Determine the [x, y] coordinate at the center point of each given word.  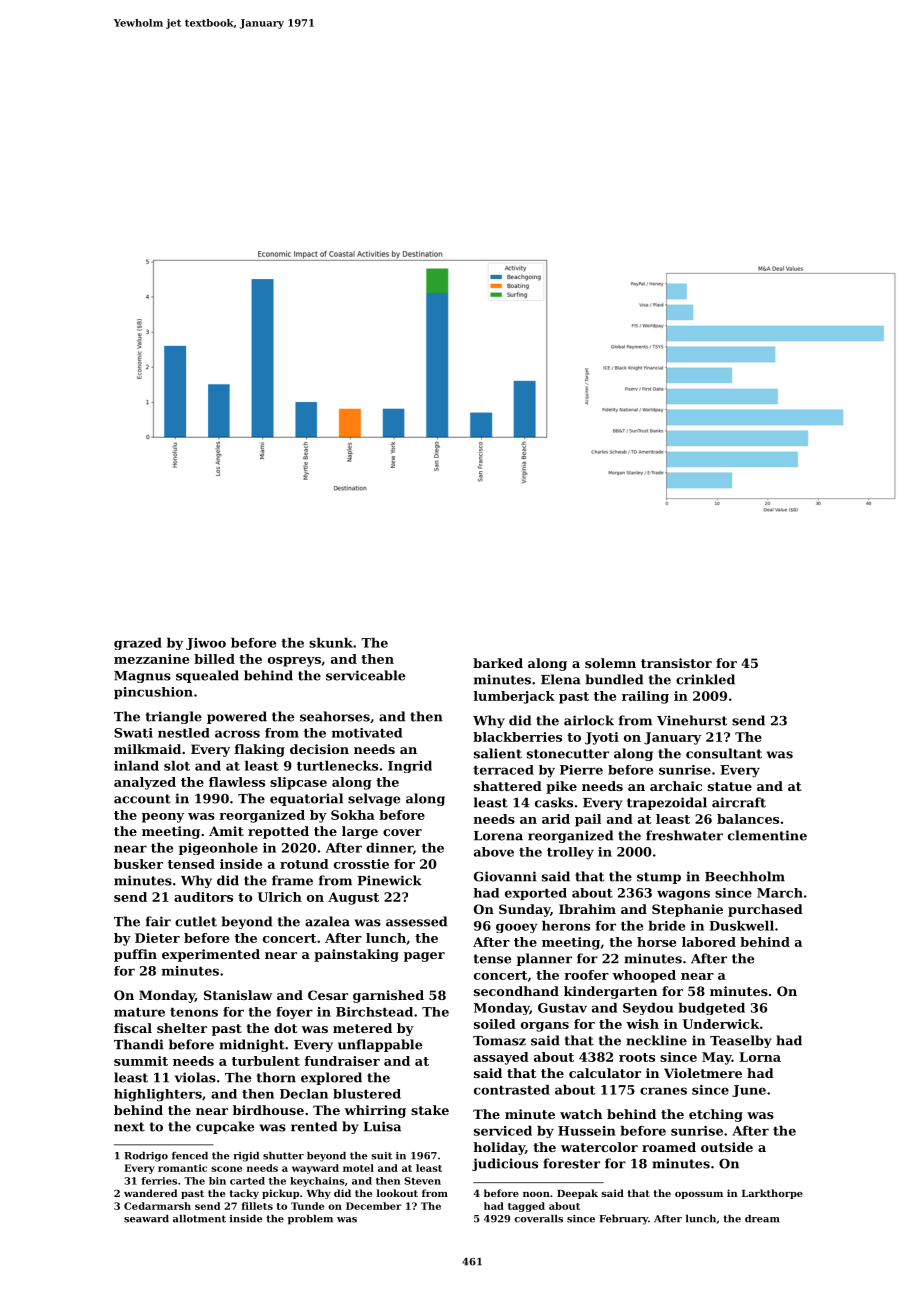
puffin [135, 955]
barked [498, 663]
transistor [676, 663]
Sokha [353, 815]
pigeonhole [218, 849]
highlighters [158, 1095]
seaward [146, 1219]
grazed [138, 644]
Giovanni [505, 876]
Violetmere [703, 1073]
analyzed [145, 783]
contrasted [512, 1090]
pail [588, 820]
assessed [416, 921]
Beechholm [745, 876]
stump [659, 878]
